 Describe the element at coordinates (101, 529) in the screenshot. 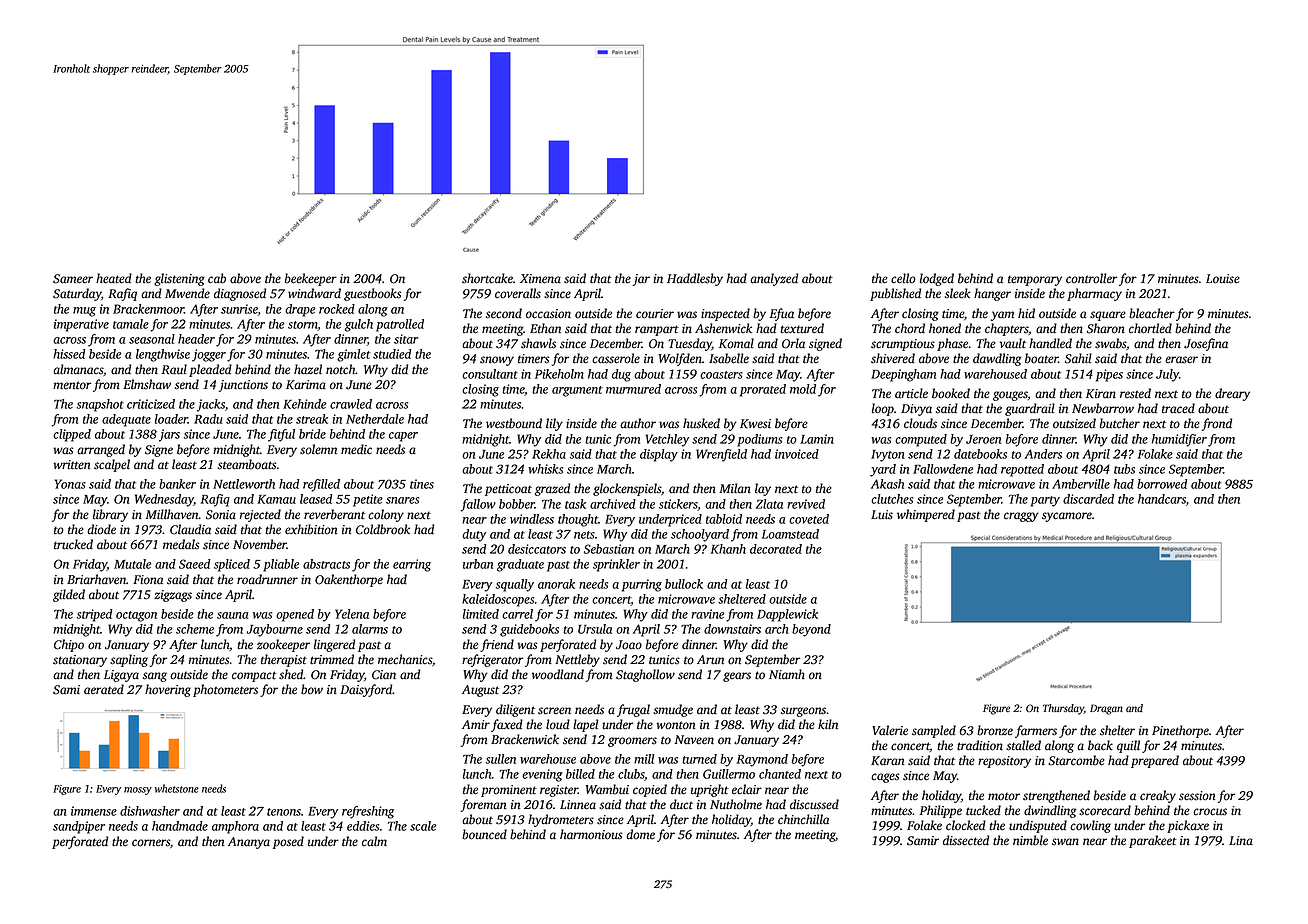

I see `diode` at that location.
